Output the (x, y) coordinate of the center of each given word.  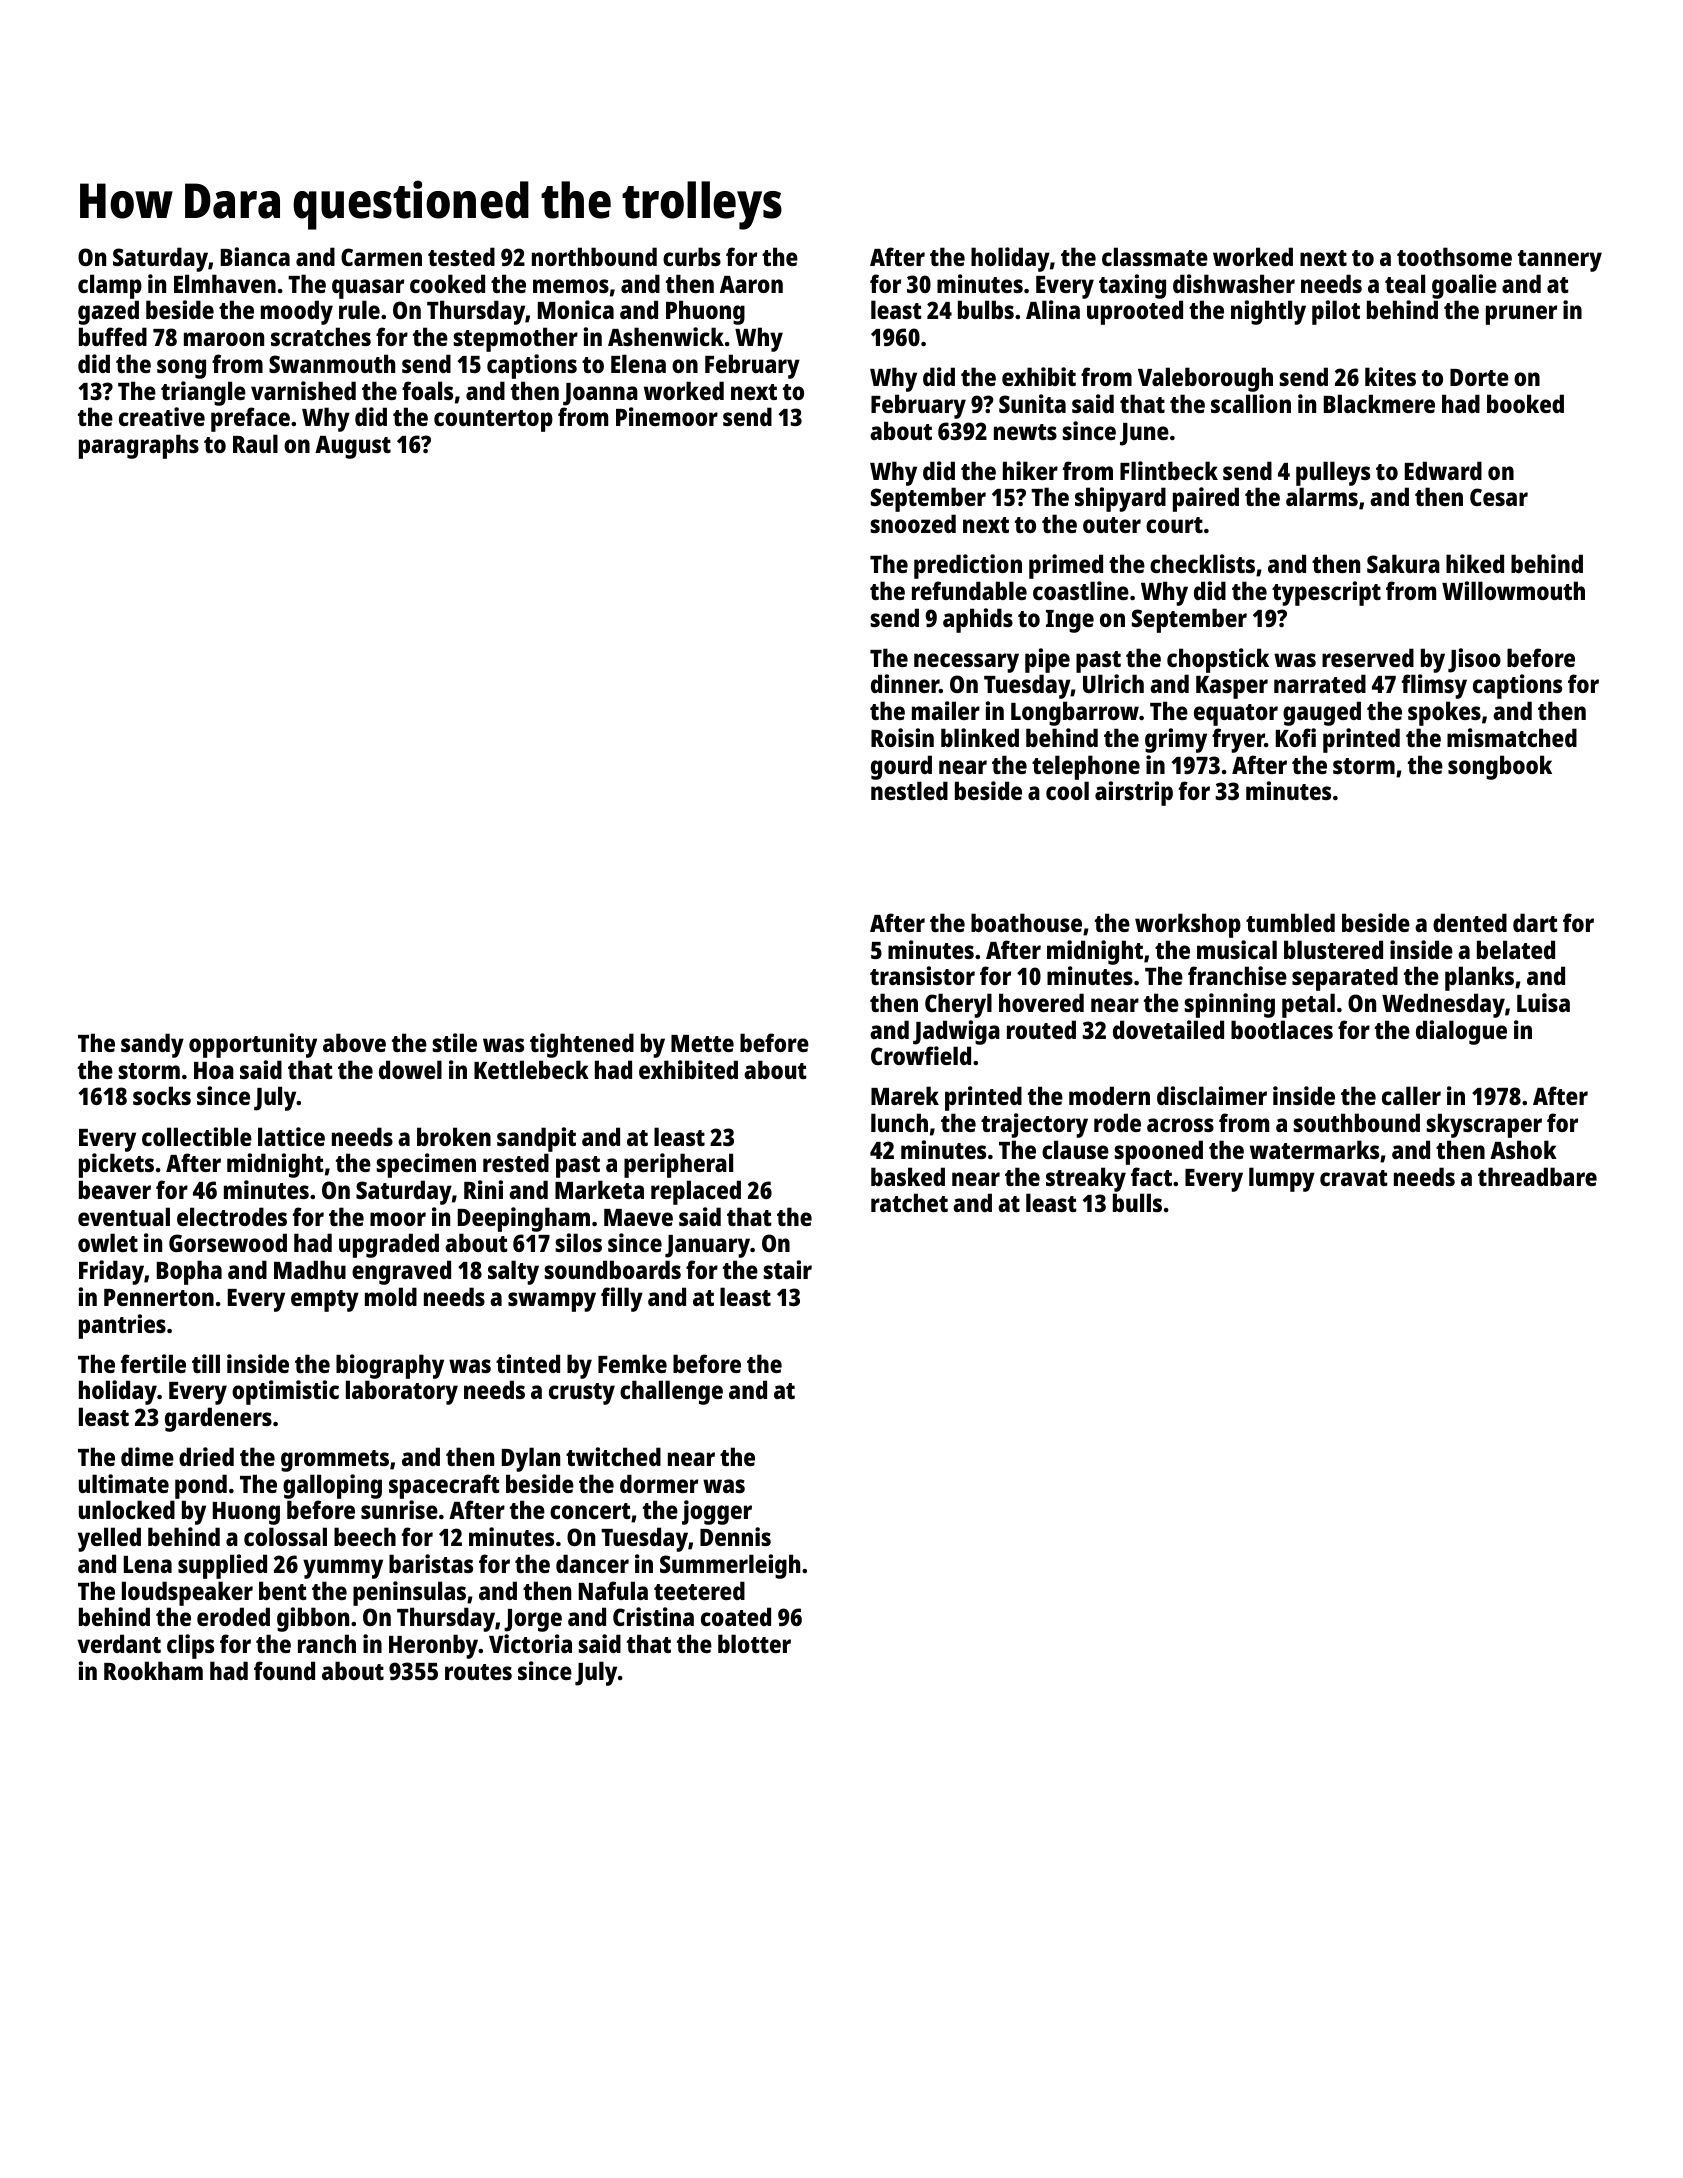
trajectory (1034, 1125)
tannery (1560, 261)
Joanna (600, 394)
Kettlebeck (531, 1069)
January (707, 1246)
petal (1308, 1005)
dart (1535, 922)
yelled (109, 1539)
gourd (901, 767)
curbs (692, 256)
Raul (255, 443)
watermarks (1314, 1149)
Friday (111, 1272)
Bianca (255, 256)
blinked (980, 737)
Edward (1443, 470)
